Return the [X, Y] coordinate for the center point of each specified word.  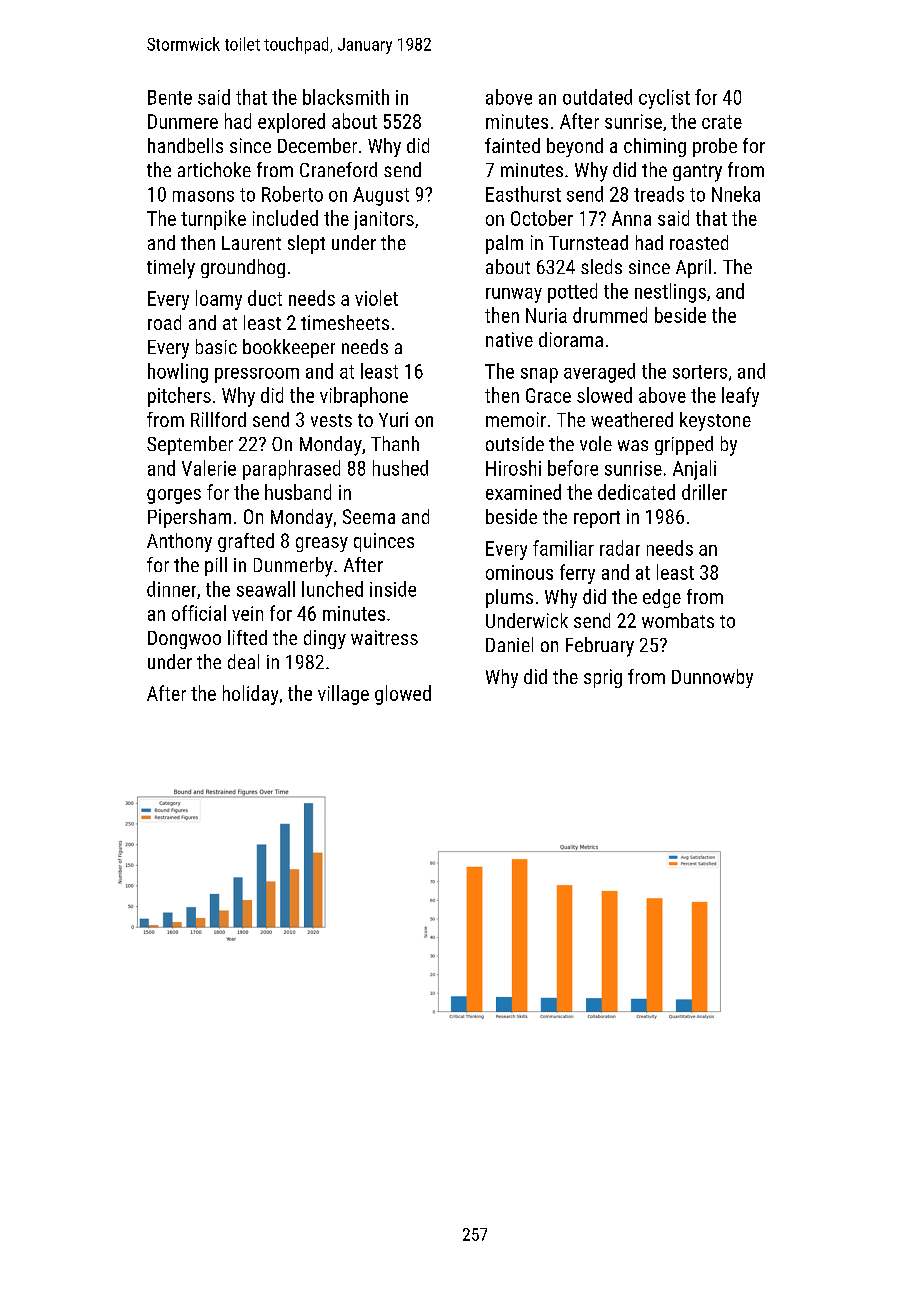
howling [178, 373]
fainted [512, 145]
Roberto [292, 194]
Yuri [393, 419]
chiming [655, 147]
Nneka [736, 194]
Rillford [218, 419]
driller [704, 492]
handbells [185, 145]
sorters [700, 372]
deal [243, 661]
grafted [246, 542]
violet [376, 298]
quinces [384, 542]
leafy [740, 397]
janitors [384, 220]
